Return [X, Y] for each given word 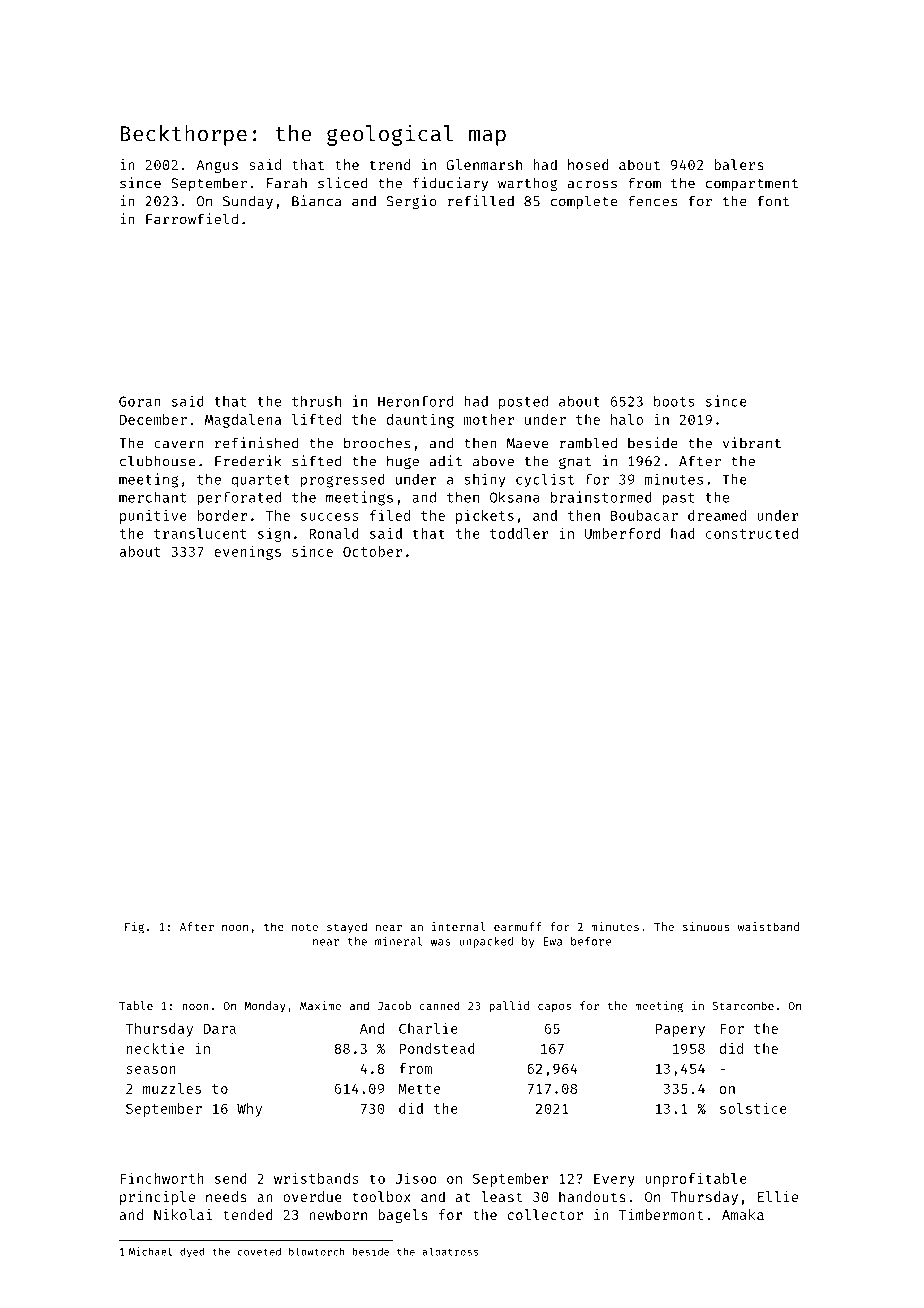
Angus [217, 166]
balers [739, 164]
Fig [134, 928]
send [231, 1178]
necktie [155, 1048]
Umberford [622, 533]
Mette [419, 1089]
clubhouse [157, 461]
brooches [377, 443]
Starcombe [743, 1005]
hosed [588, 164]
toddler [519, 533]
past [679, 499]
